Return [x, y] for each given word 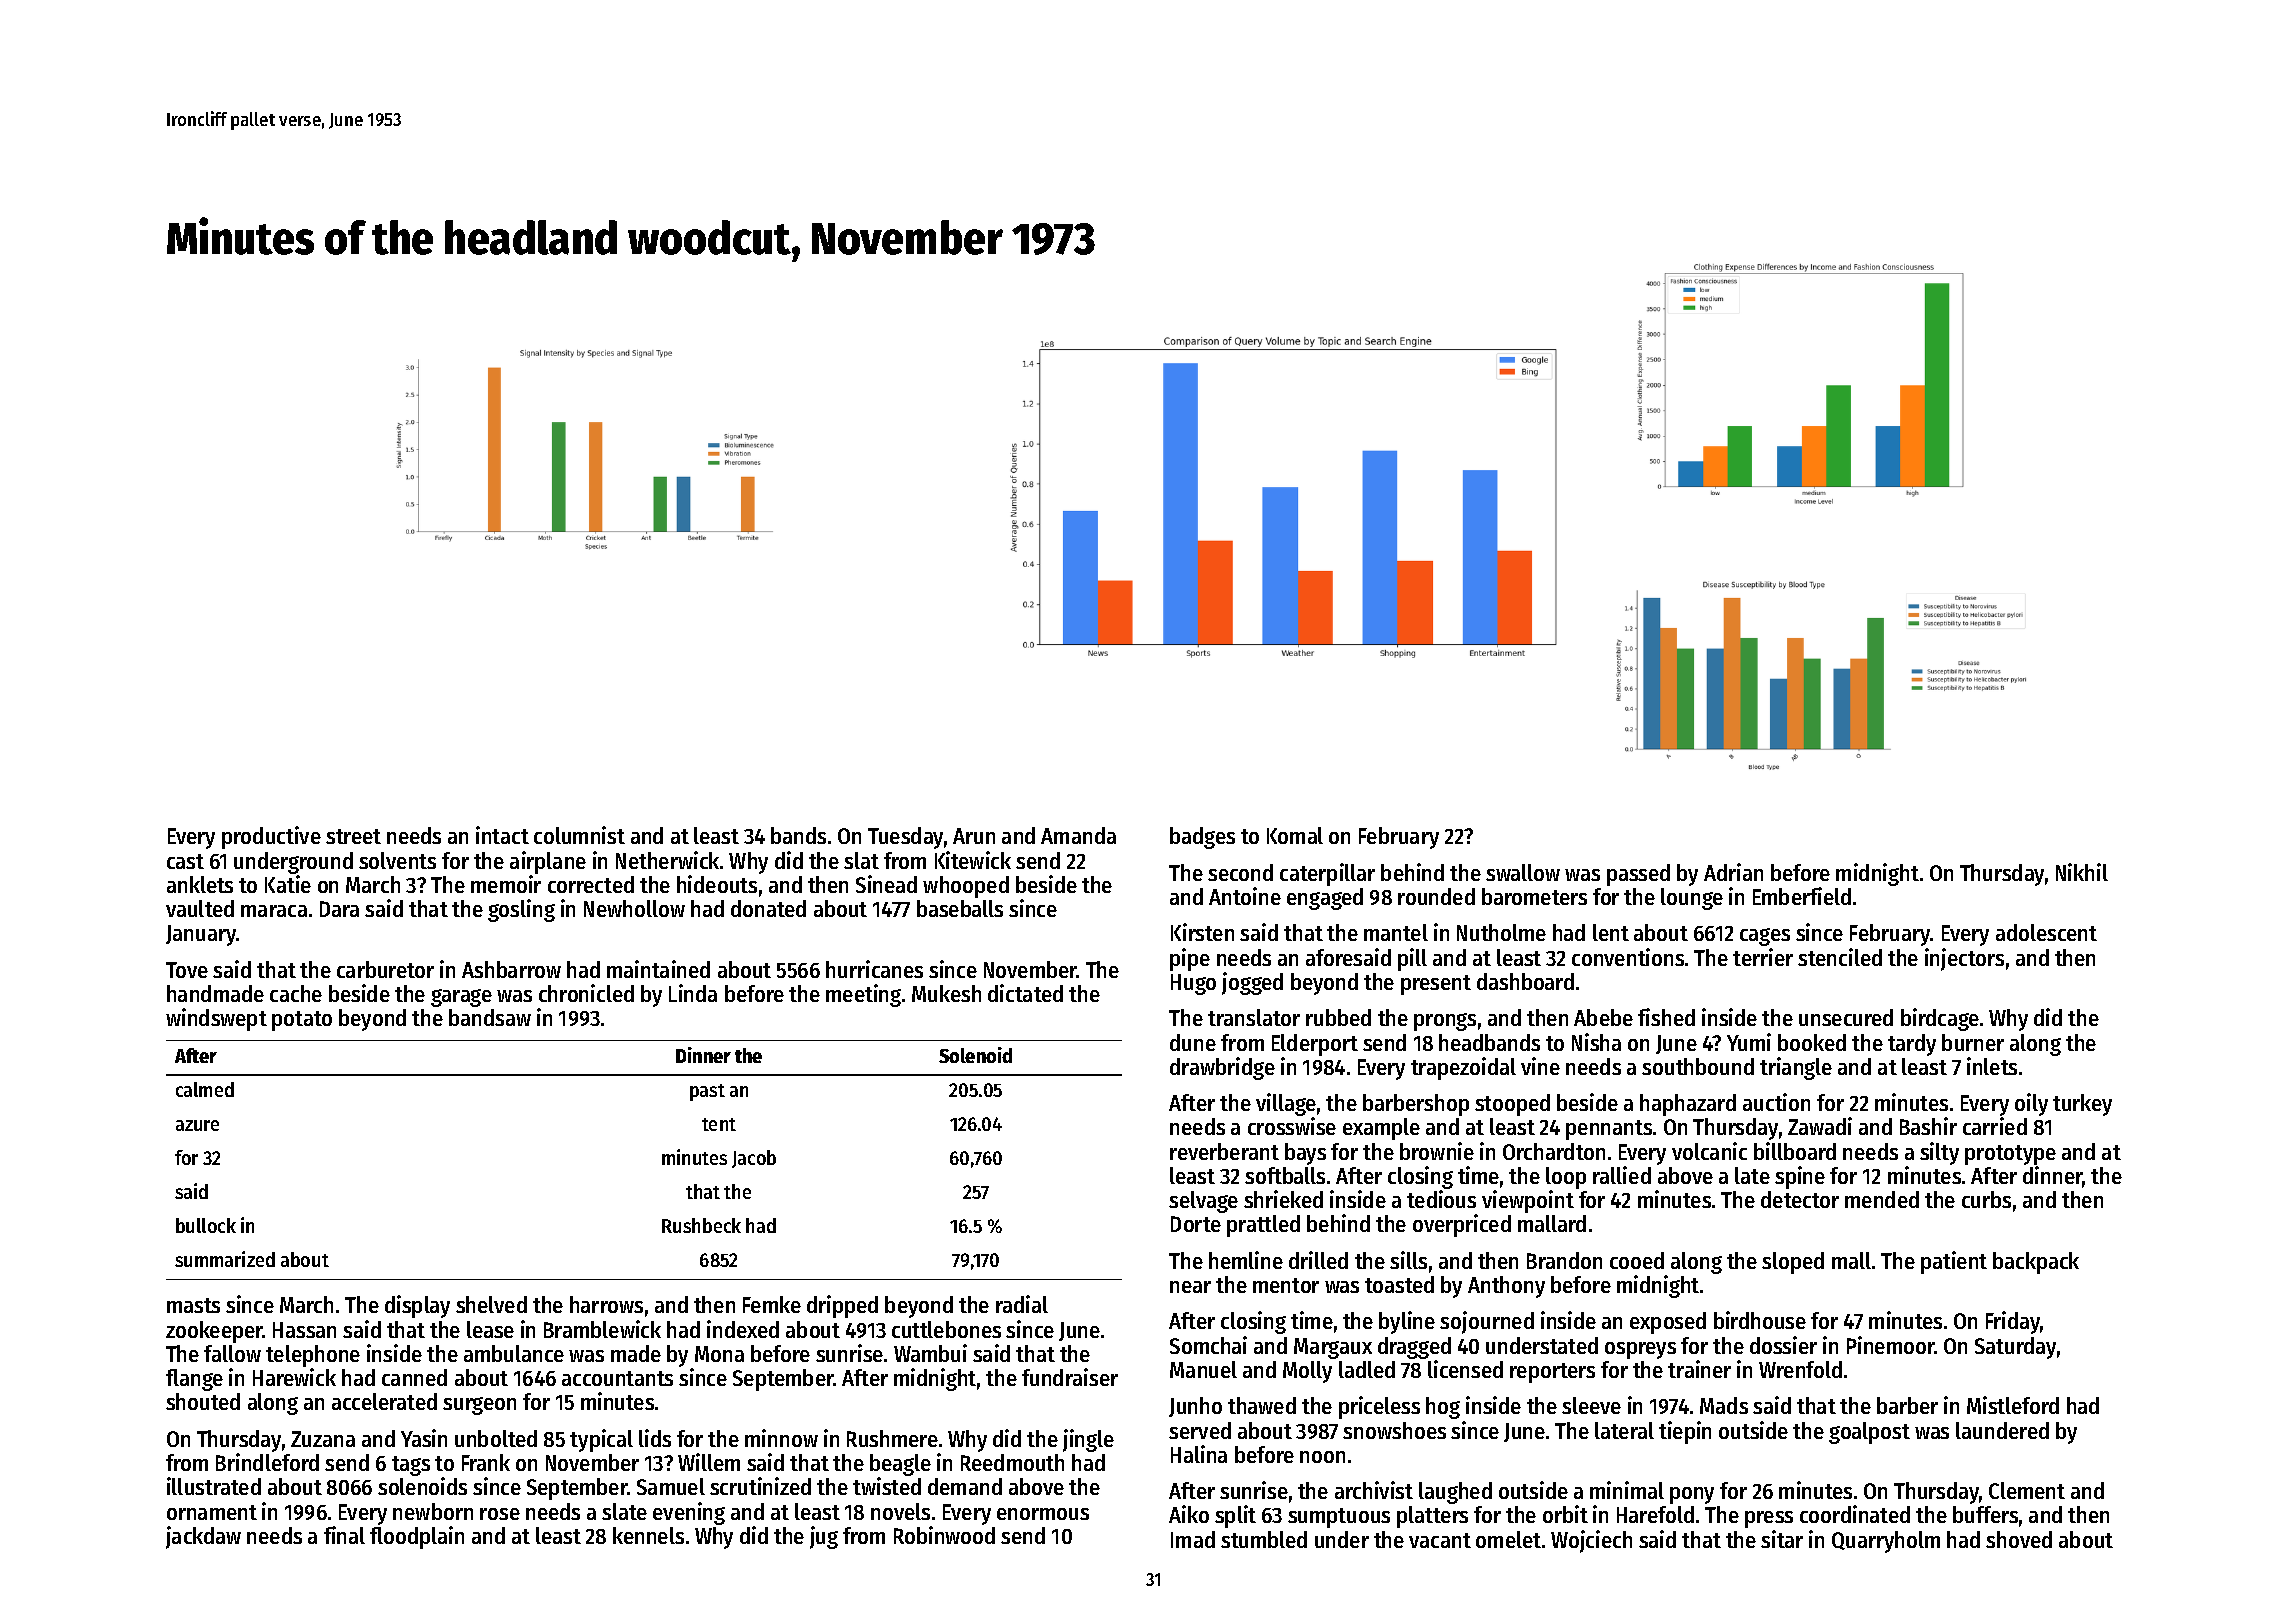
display [417, 1306]
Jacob [754, 1159]
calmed [205, 1089]
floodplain [417, 1537]
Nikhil [2082, 872]
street [353, 836]
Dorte [1196, 1224]
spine [1800, 1177]
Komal [1295, 835]
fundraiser [1070, 1377]
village [1286, 1104]
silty [1939, 1153]
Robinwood [944, 1535]
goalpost [1869, 1433]
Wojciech [1591, 1541]
